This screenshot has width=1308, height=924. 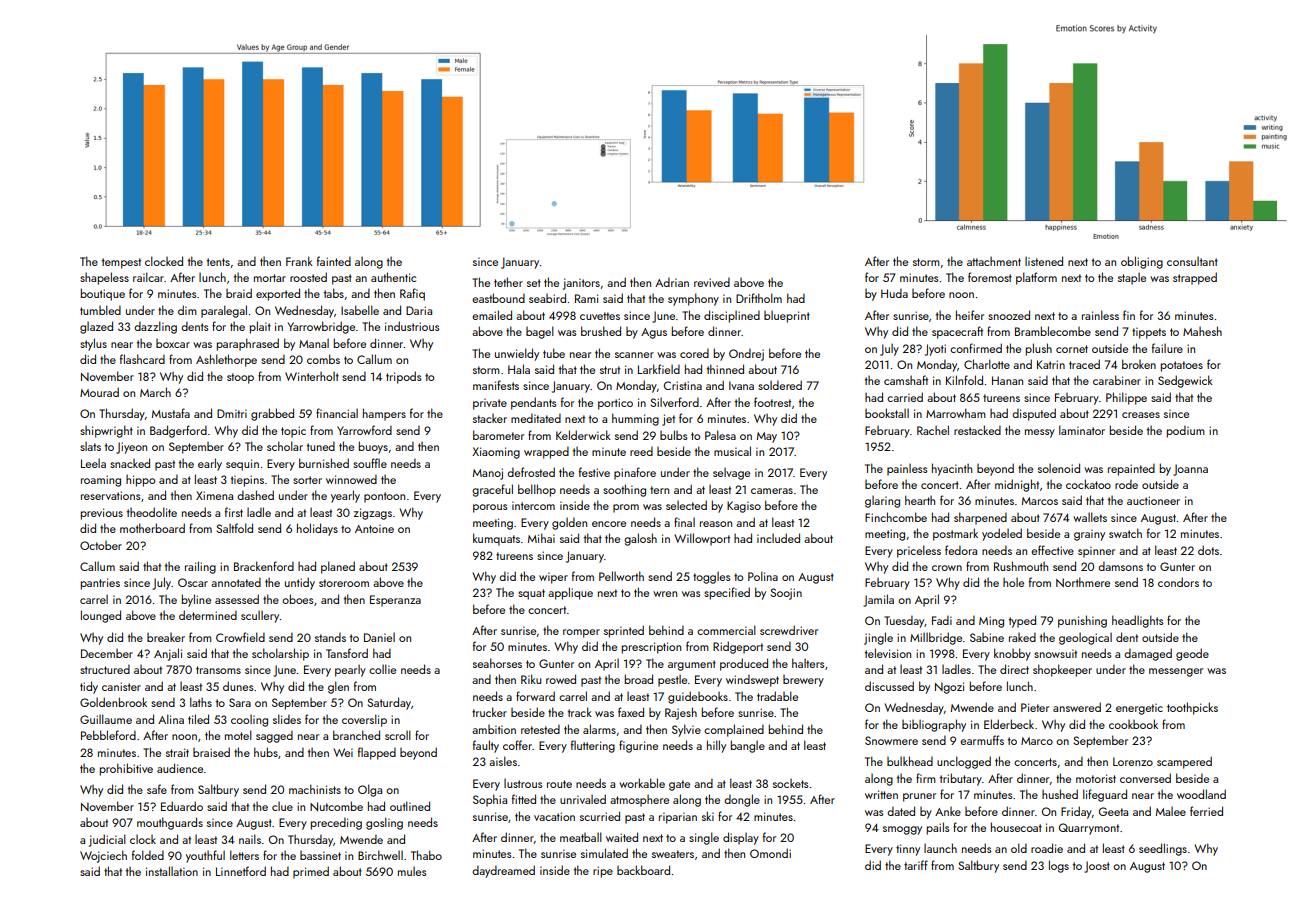 What do you see at coordinates (121, 263) in the screenshot?
I see `tempest` at bounding box center [121, 263].
